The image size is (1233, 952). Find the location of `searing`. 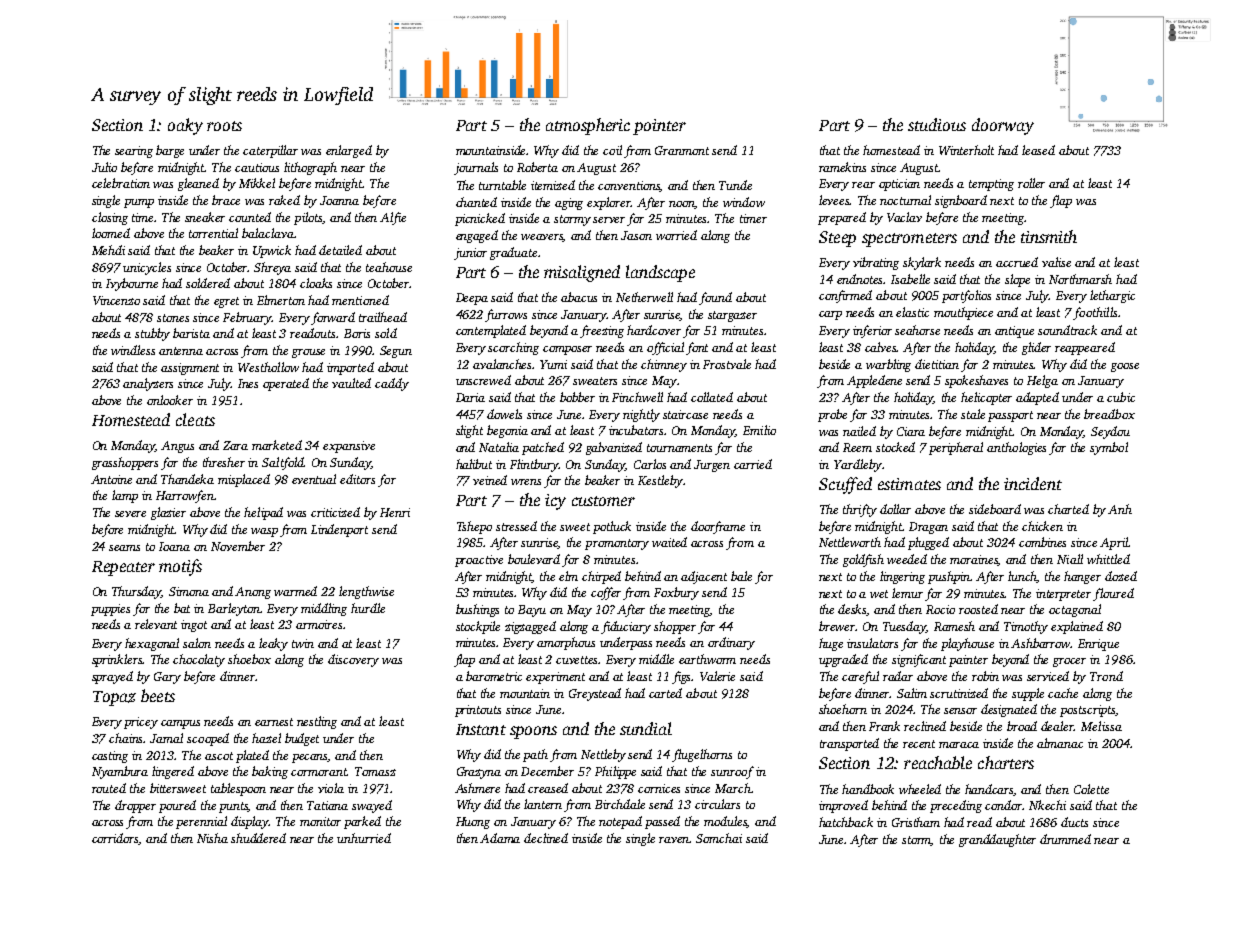

searing is located at coordinates (134, 152).
